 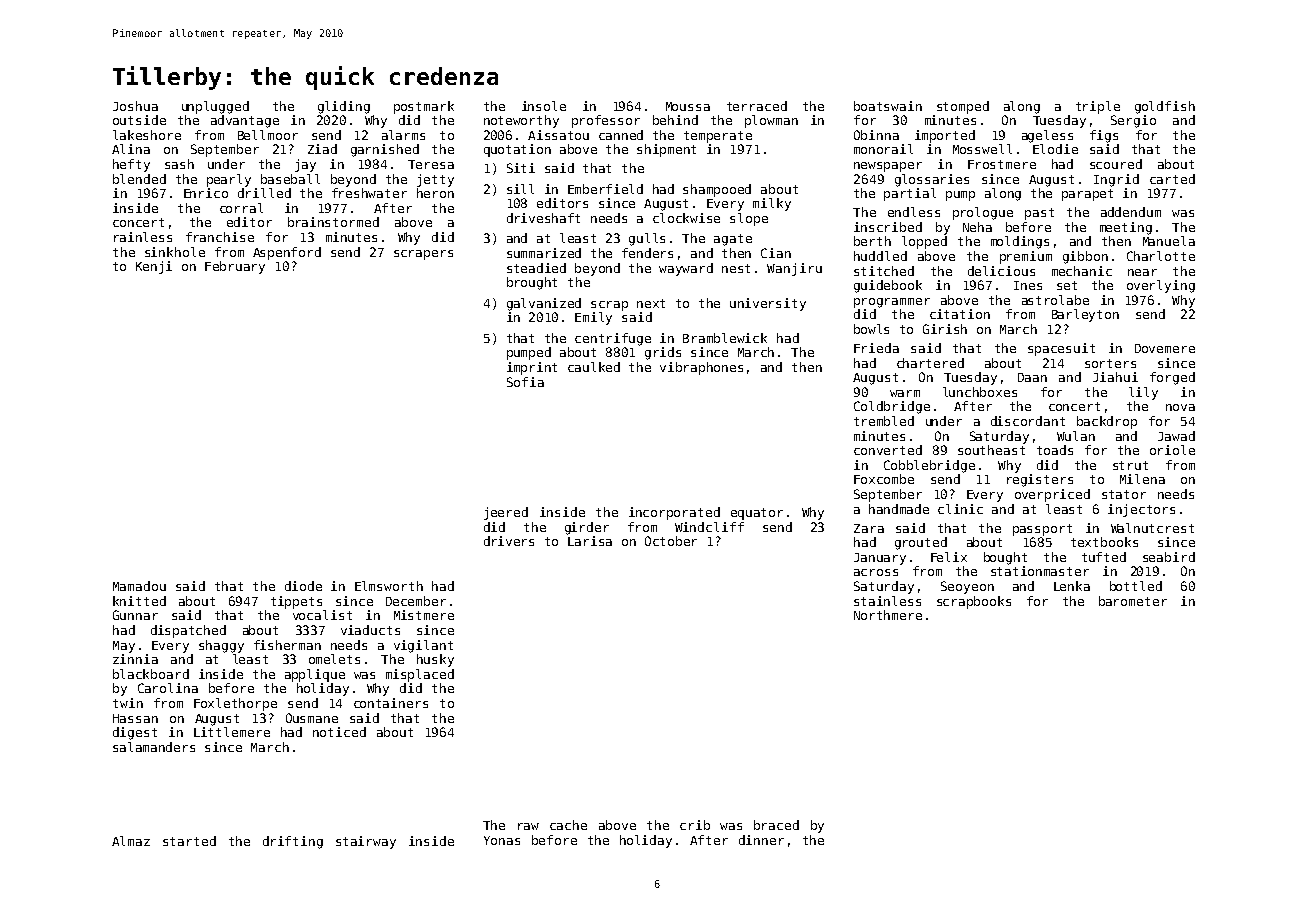 What do you see at coordinates (506, 513) in the screenshot?
I see `jeered` at bounding box center [506, 513].
